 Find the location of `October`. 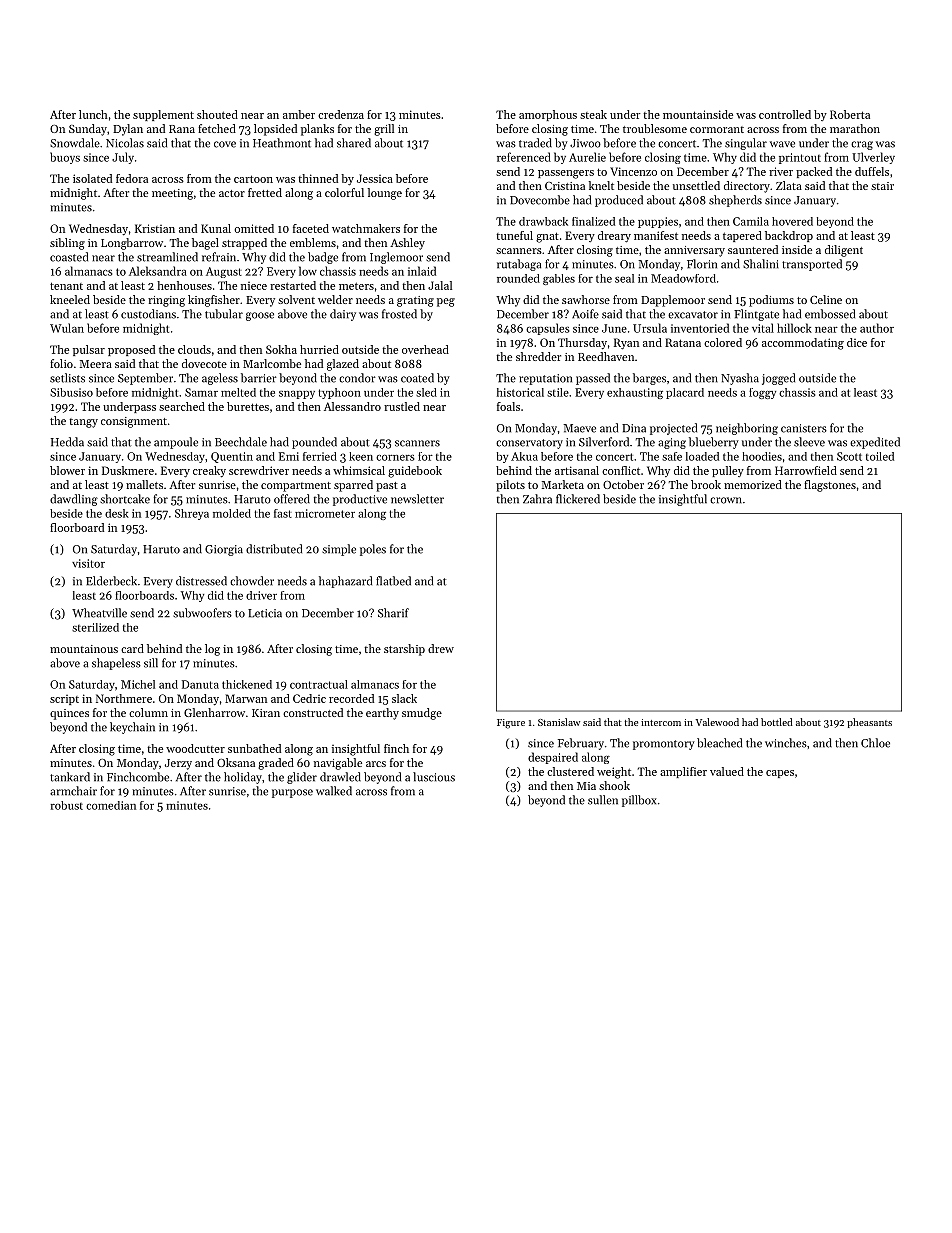

October is located at coordinates (623, 484).
